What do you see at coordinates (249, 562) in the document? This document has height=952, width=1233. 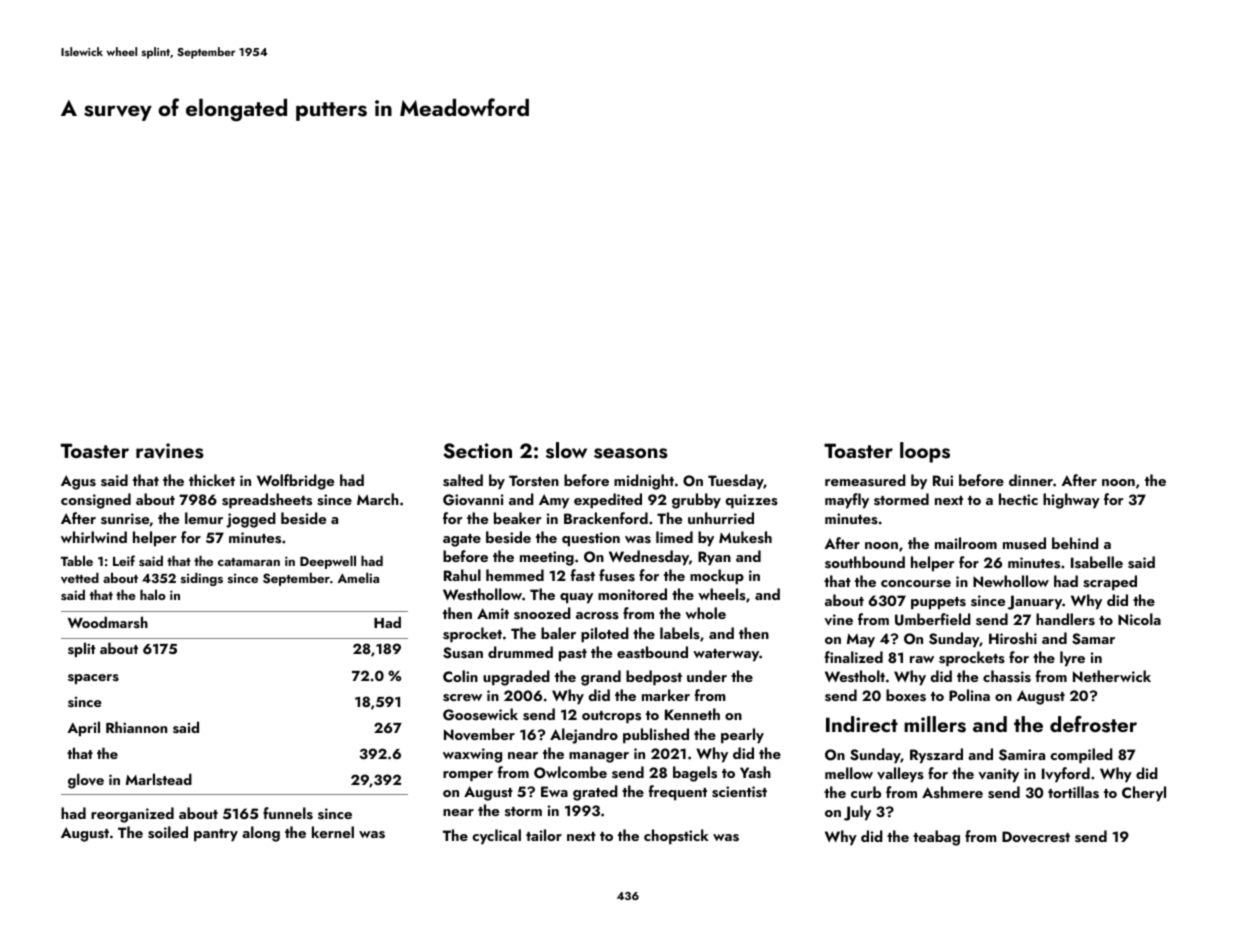 I see `catamaran` at bounding box center [249, 562].
